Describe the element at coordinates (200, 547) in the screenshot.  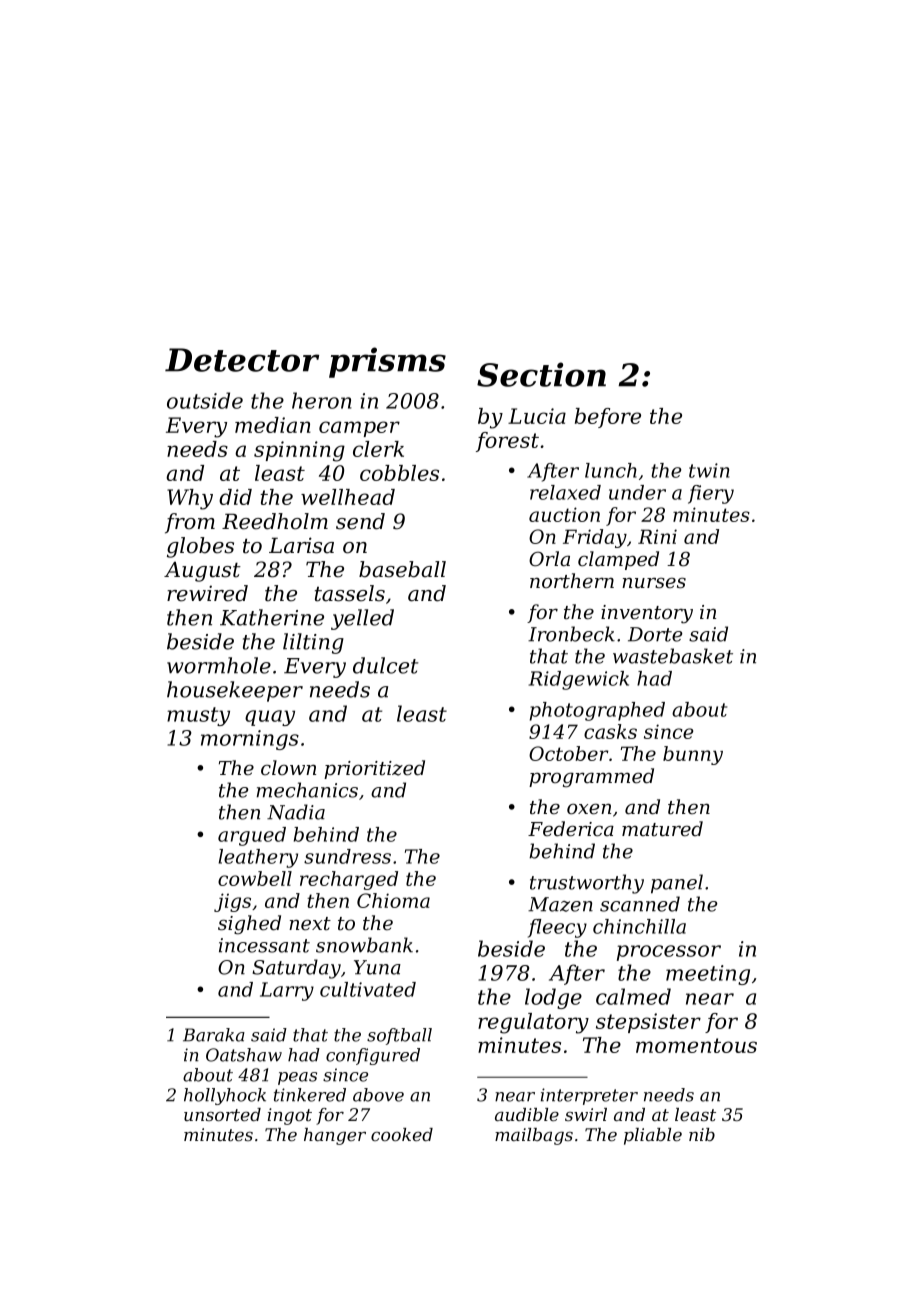
I see `globes` at that location.
